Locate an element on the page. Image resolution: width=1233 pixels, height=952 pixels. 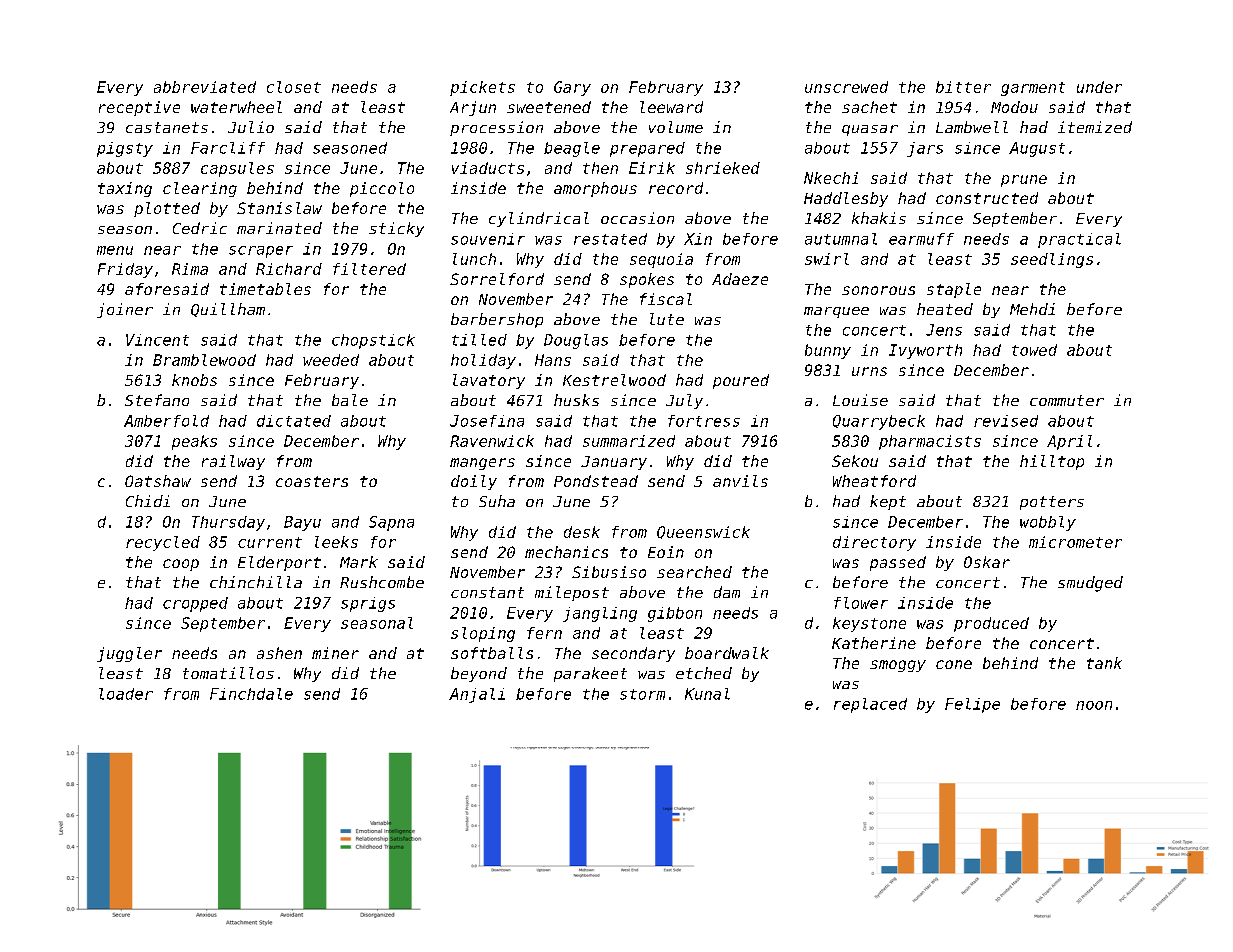
Bramblewood is located at coordinates (204, 360).
